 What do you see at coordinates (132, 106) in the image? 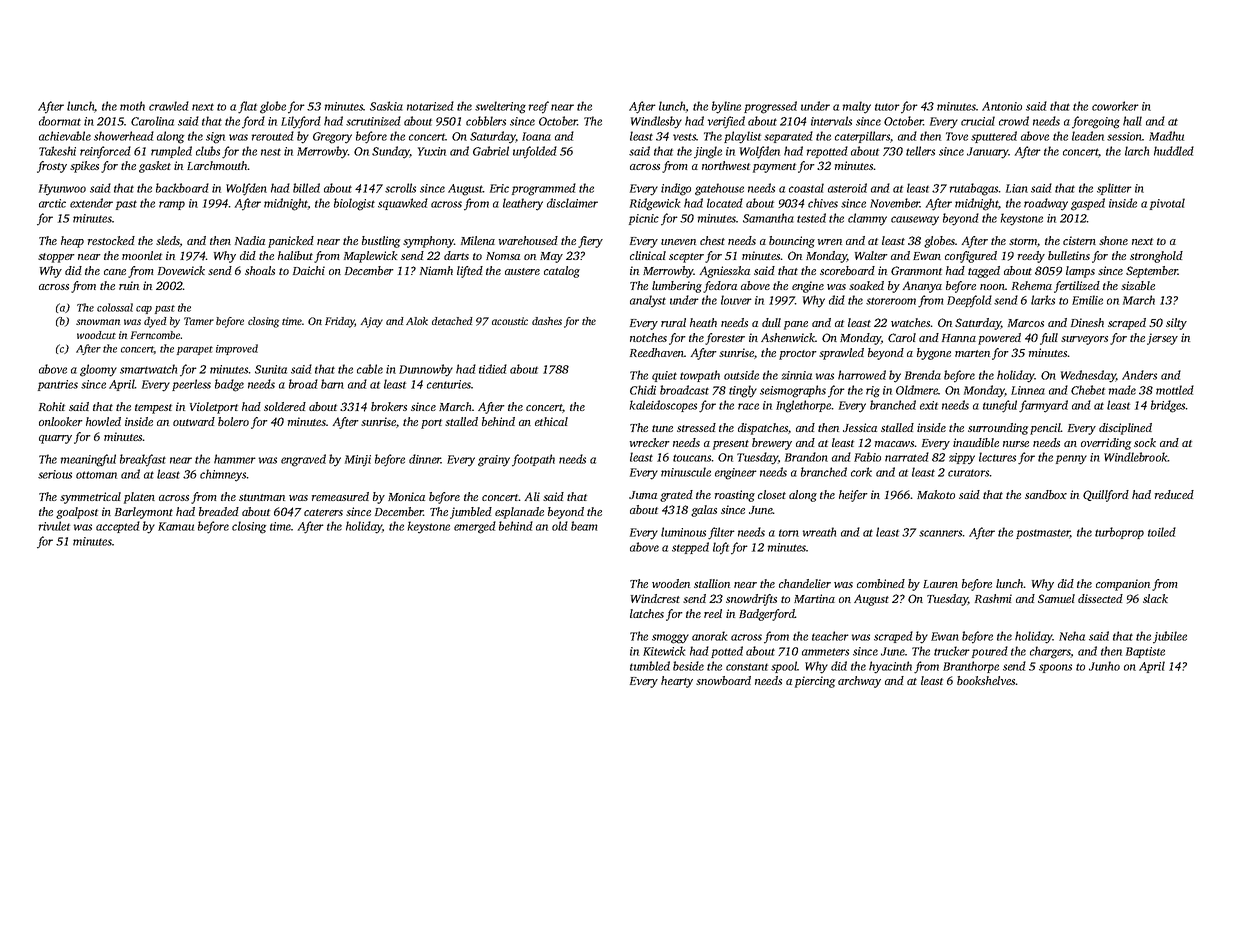
I see `moth` at bounding box center [132, 106].
